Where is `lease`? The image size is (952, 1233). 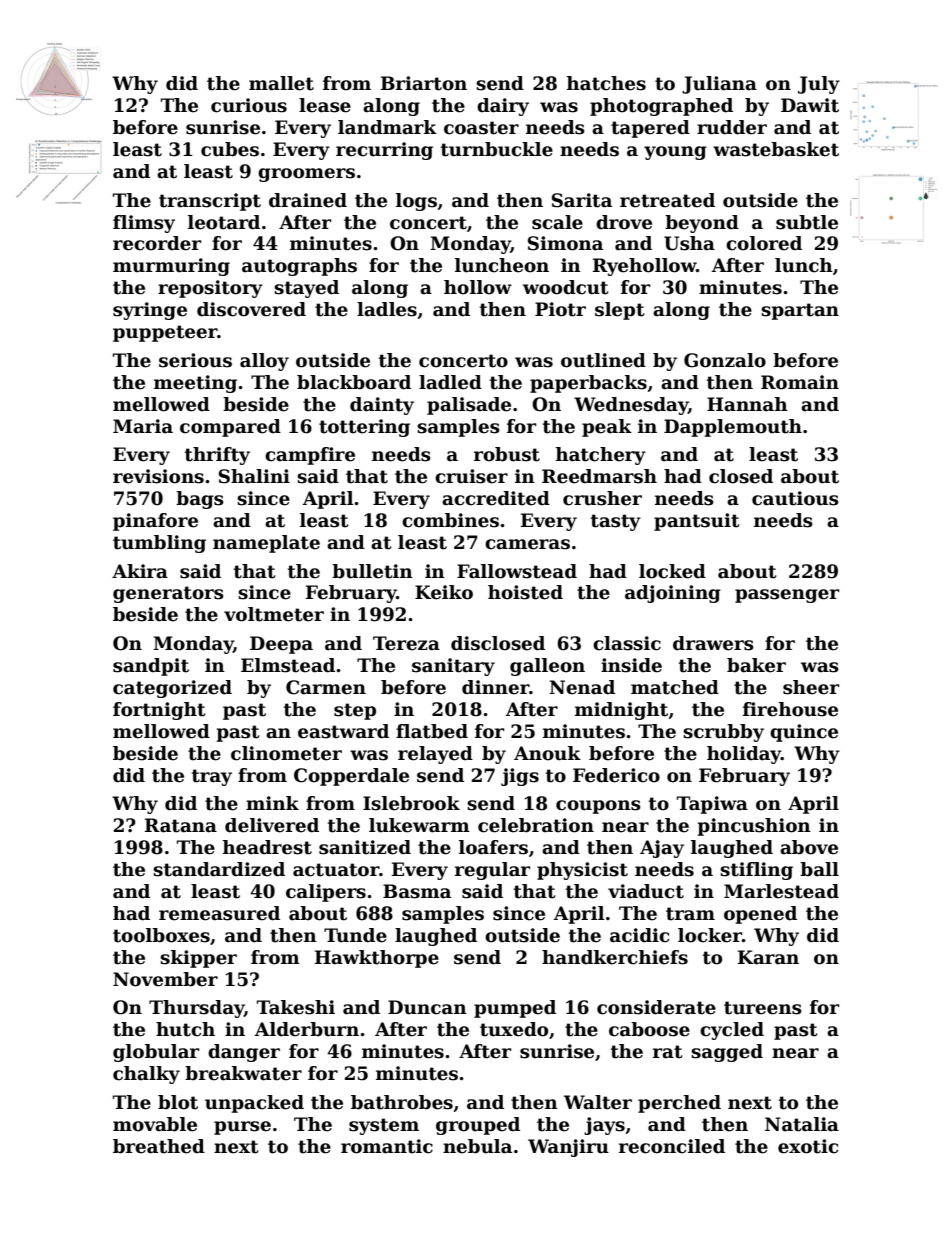
lease is located at coordinates (325, 105).
